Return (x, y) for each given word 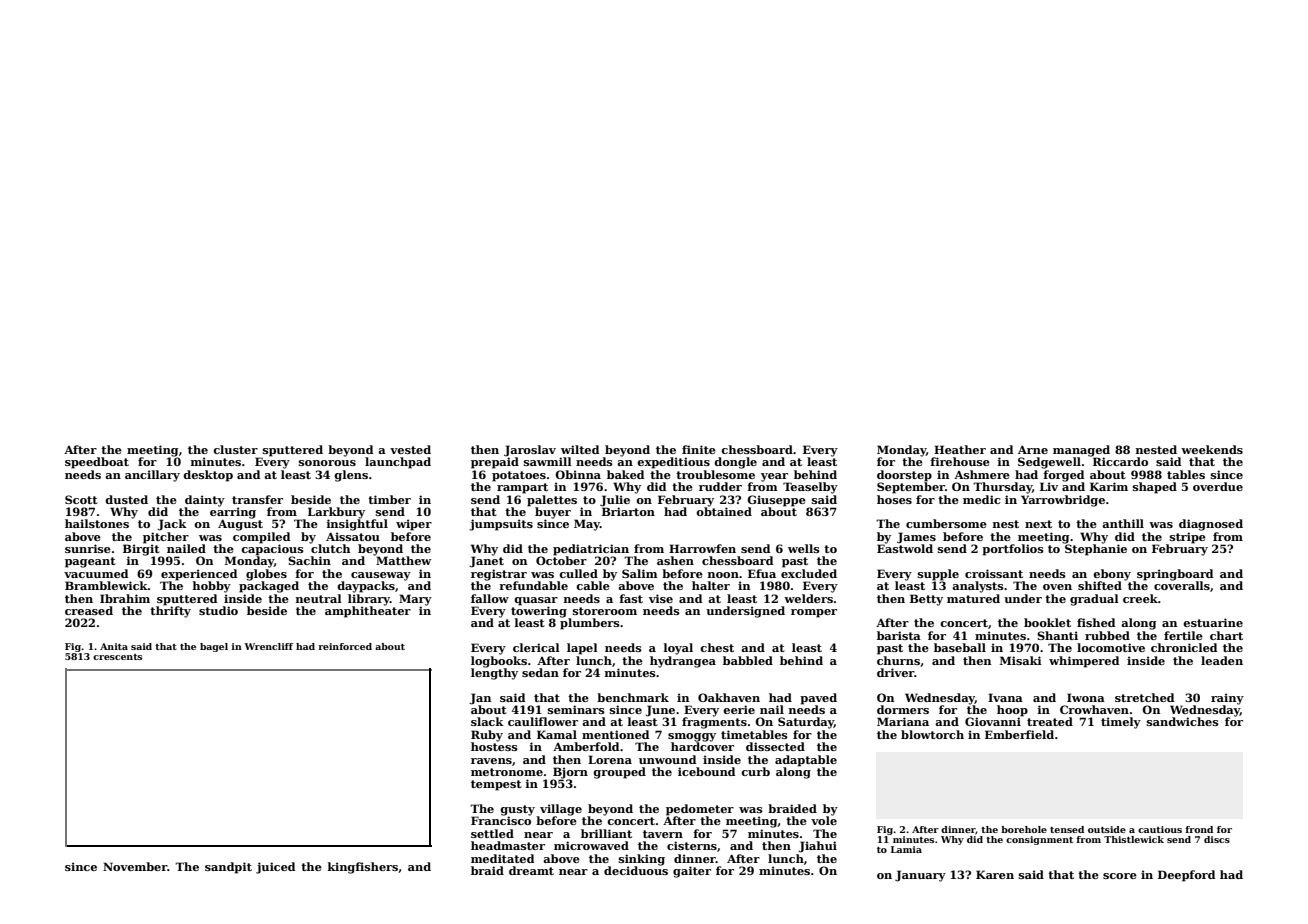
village (561, 810)
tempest (496, 785)
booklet (1047, 622)
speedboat (97, 463)
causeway (381, 576)
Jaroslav (530, 451)
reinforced (345, 646)
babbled (748, 660)
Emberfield (1019, 734)
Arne (1033, 449)
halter (711, 585)
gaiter (692, 872)
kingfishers (363, 868)
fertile (1183, 635)
